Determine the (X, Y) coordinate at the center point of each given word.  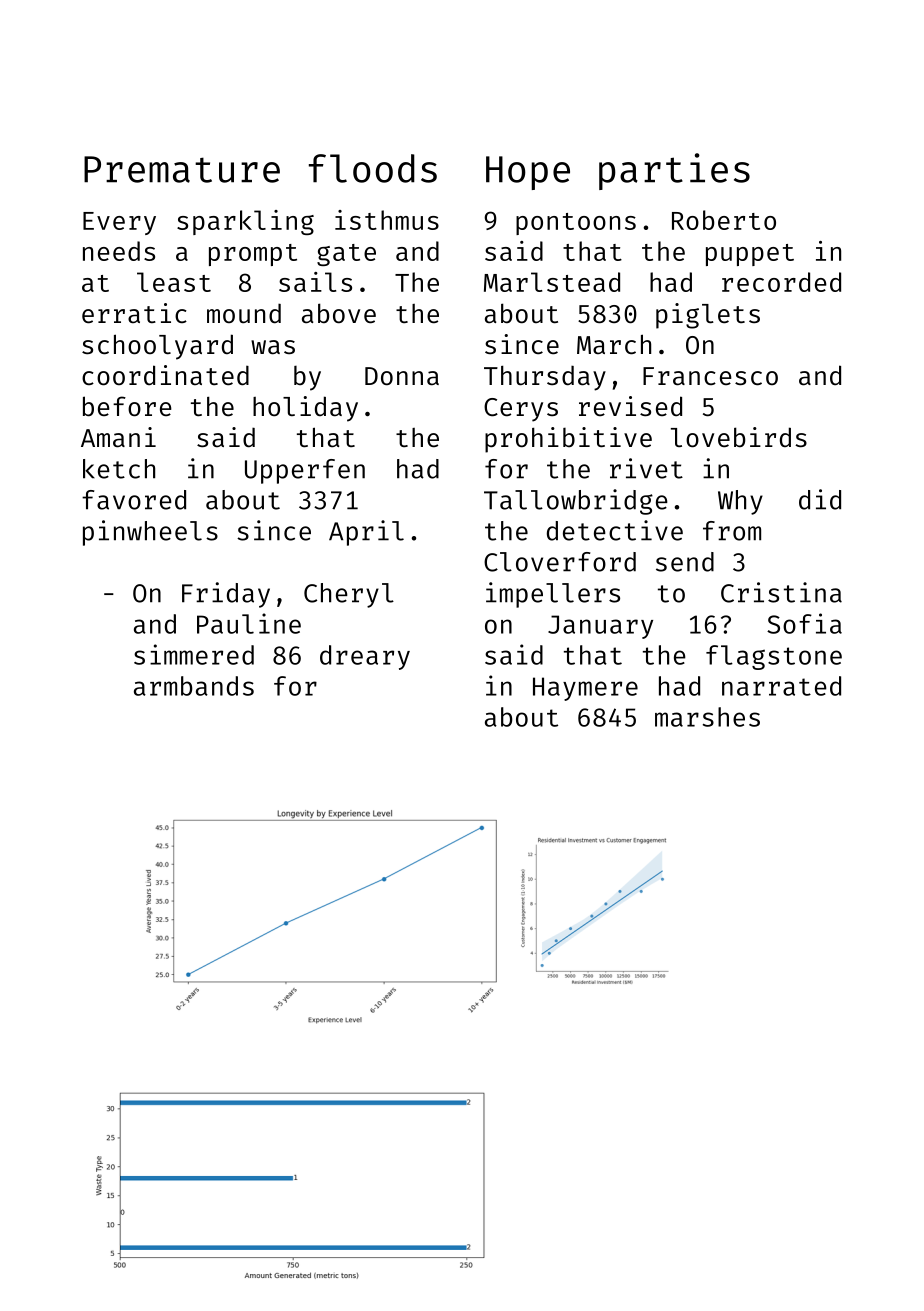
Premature (182, 169)
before (127, 406)
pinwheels (150, 533)
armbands (194, 686)
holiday (305, 409)
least (174, 282)
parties (674, 171)
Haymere (585, 689)
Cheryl (349, 595)
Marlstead (552, 282)
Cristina (781, 592)
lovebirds (739, 437)
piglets (708, 316)
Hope (528, 173)
